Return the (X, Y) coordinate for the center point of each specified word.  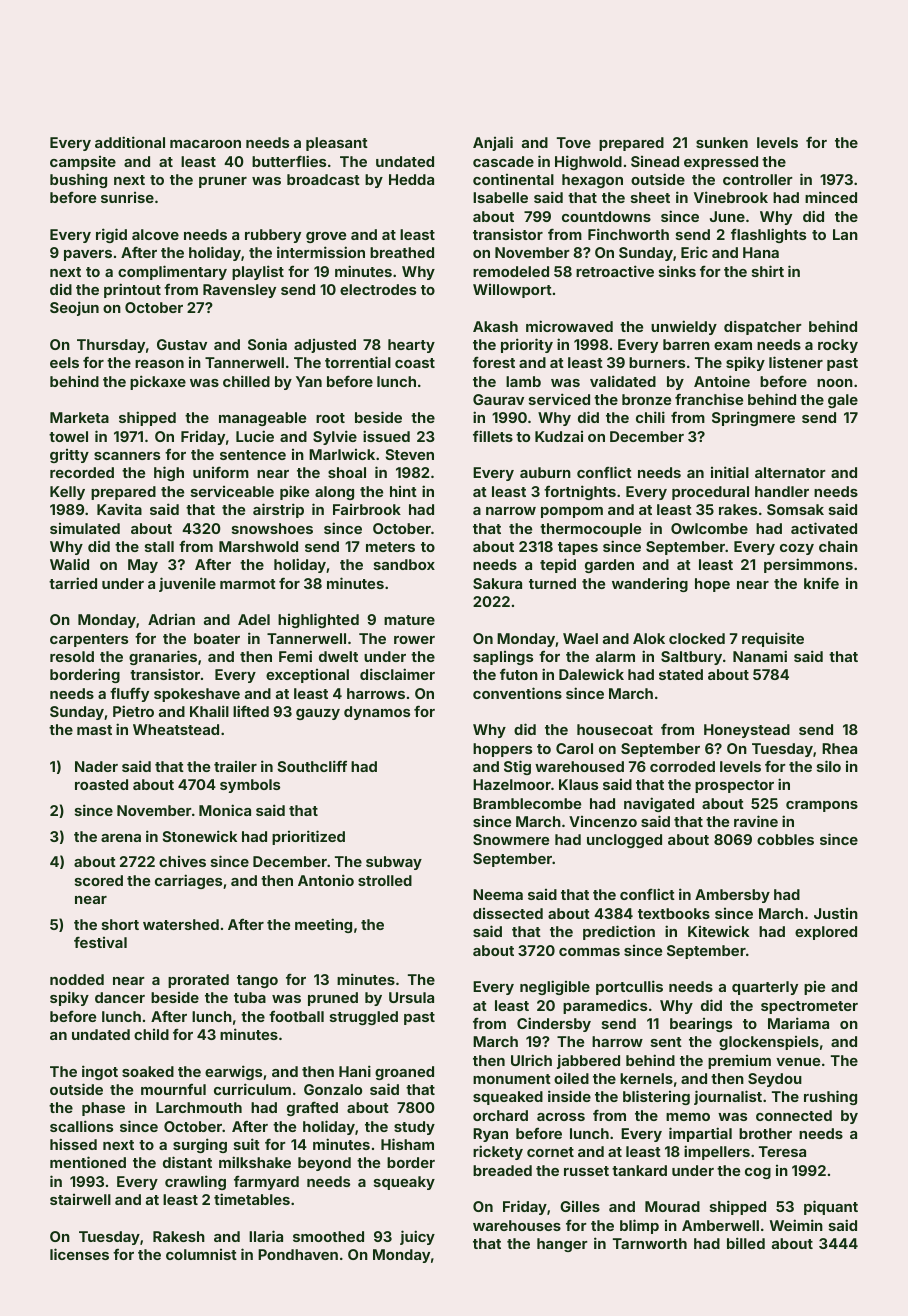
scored (99, 880)
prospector (734, 786)
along (334, 493)
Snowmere (511, 839)
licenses (79, 1254)
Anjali (493, 143)
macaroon (205, 144)
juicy (417, 1237)
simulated (85, 528)
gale (843, 401)
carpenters (89, 640)
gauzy (318, 714)
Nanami (760, 656)
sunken (722, 142)
